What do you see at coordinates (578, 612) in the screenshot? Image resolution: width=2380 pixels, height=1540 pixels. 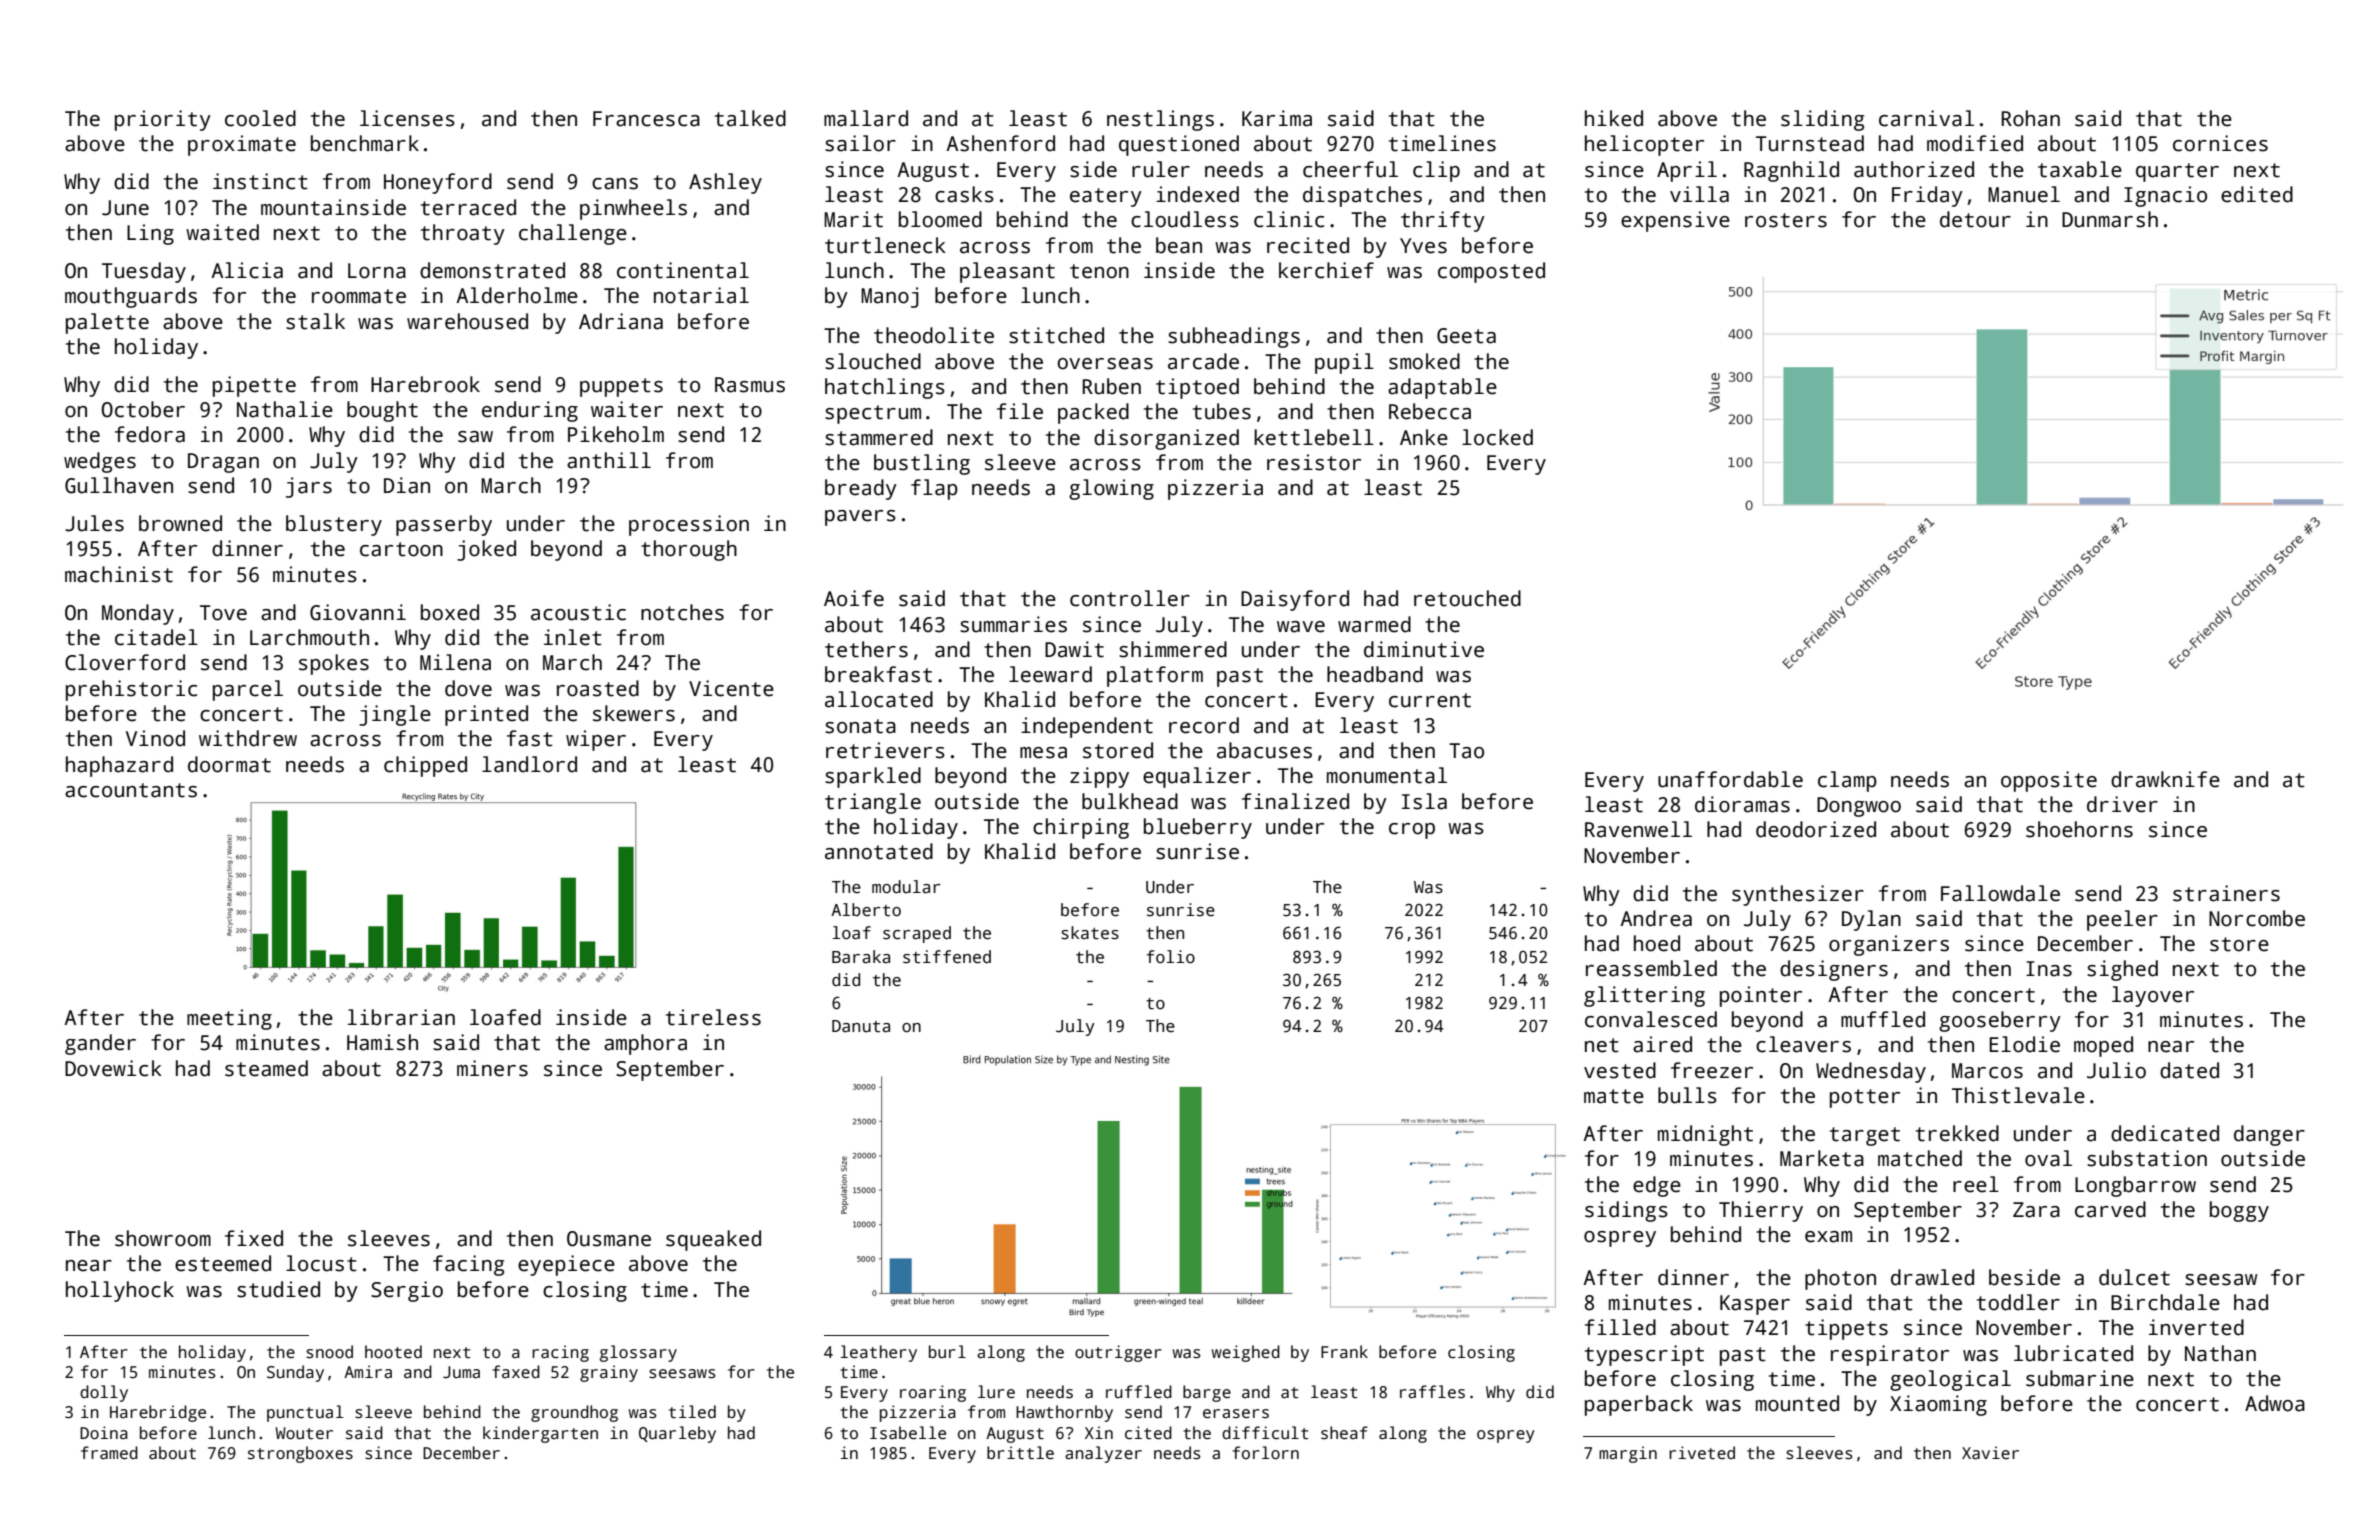 I see `acoustic` at bounding box center [578, 612].
